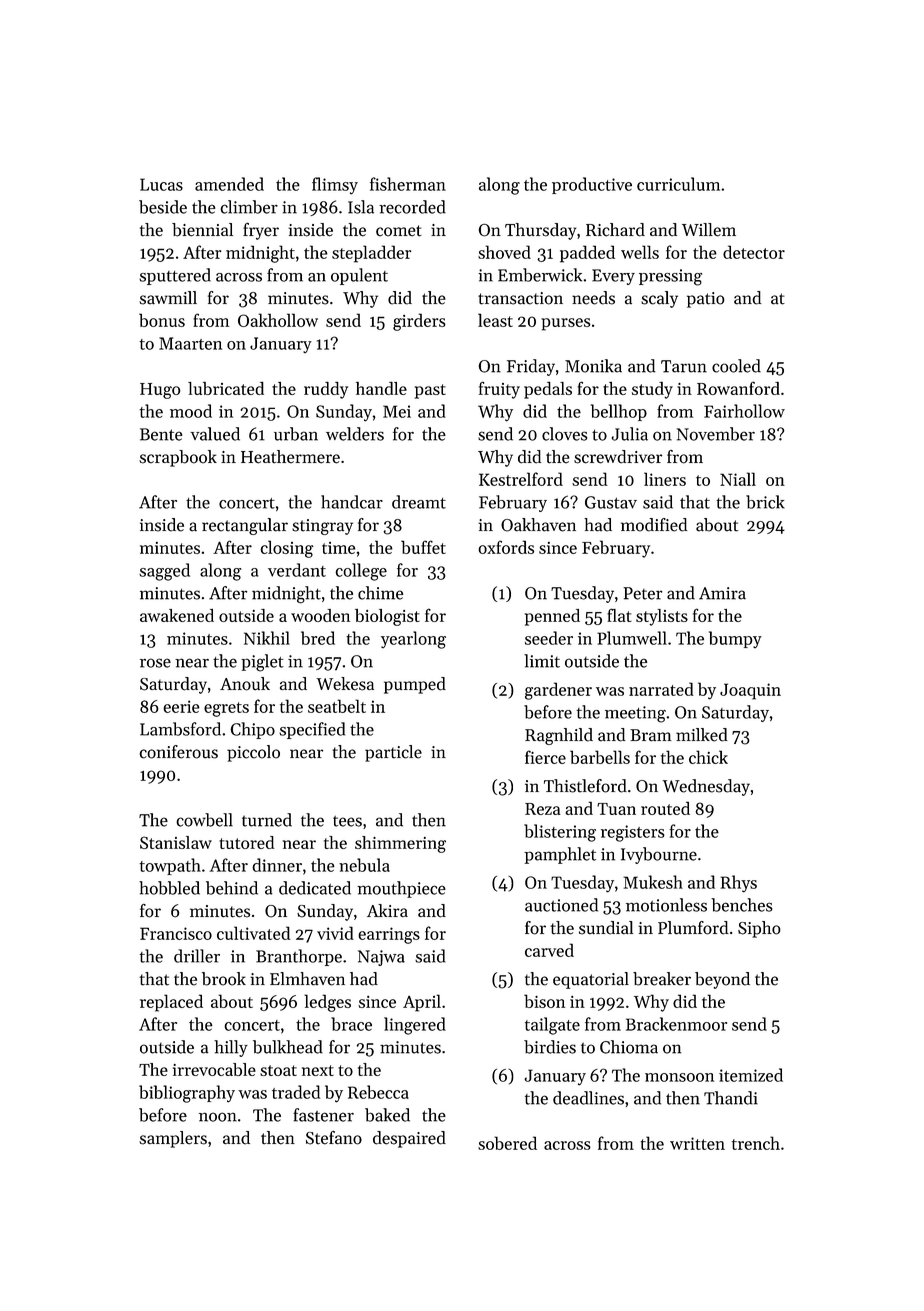  What do you see at coordinates (173, 1139) in the page?
I see `samplers` at bounding box center [173, 1139].
